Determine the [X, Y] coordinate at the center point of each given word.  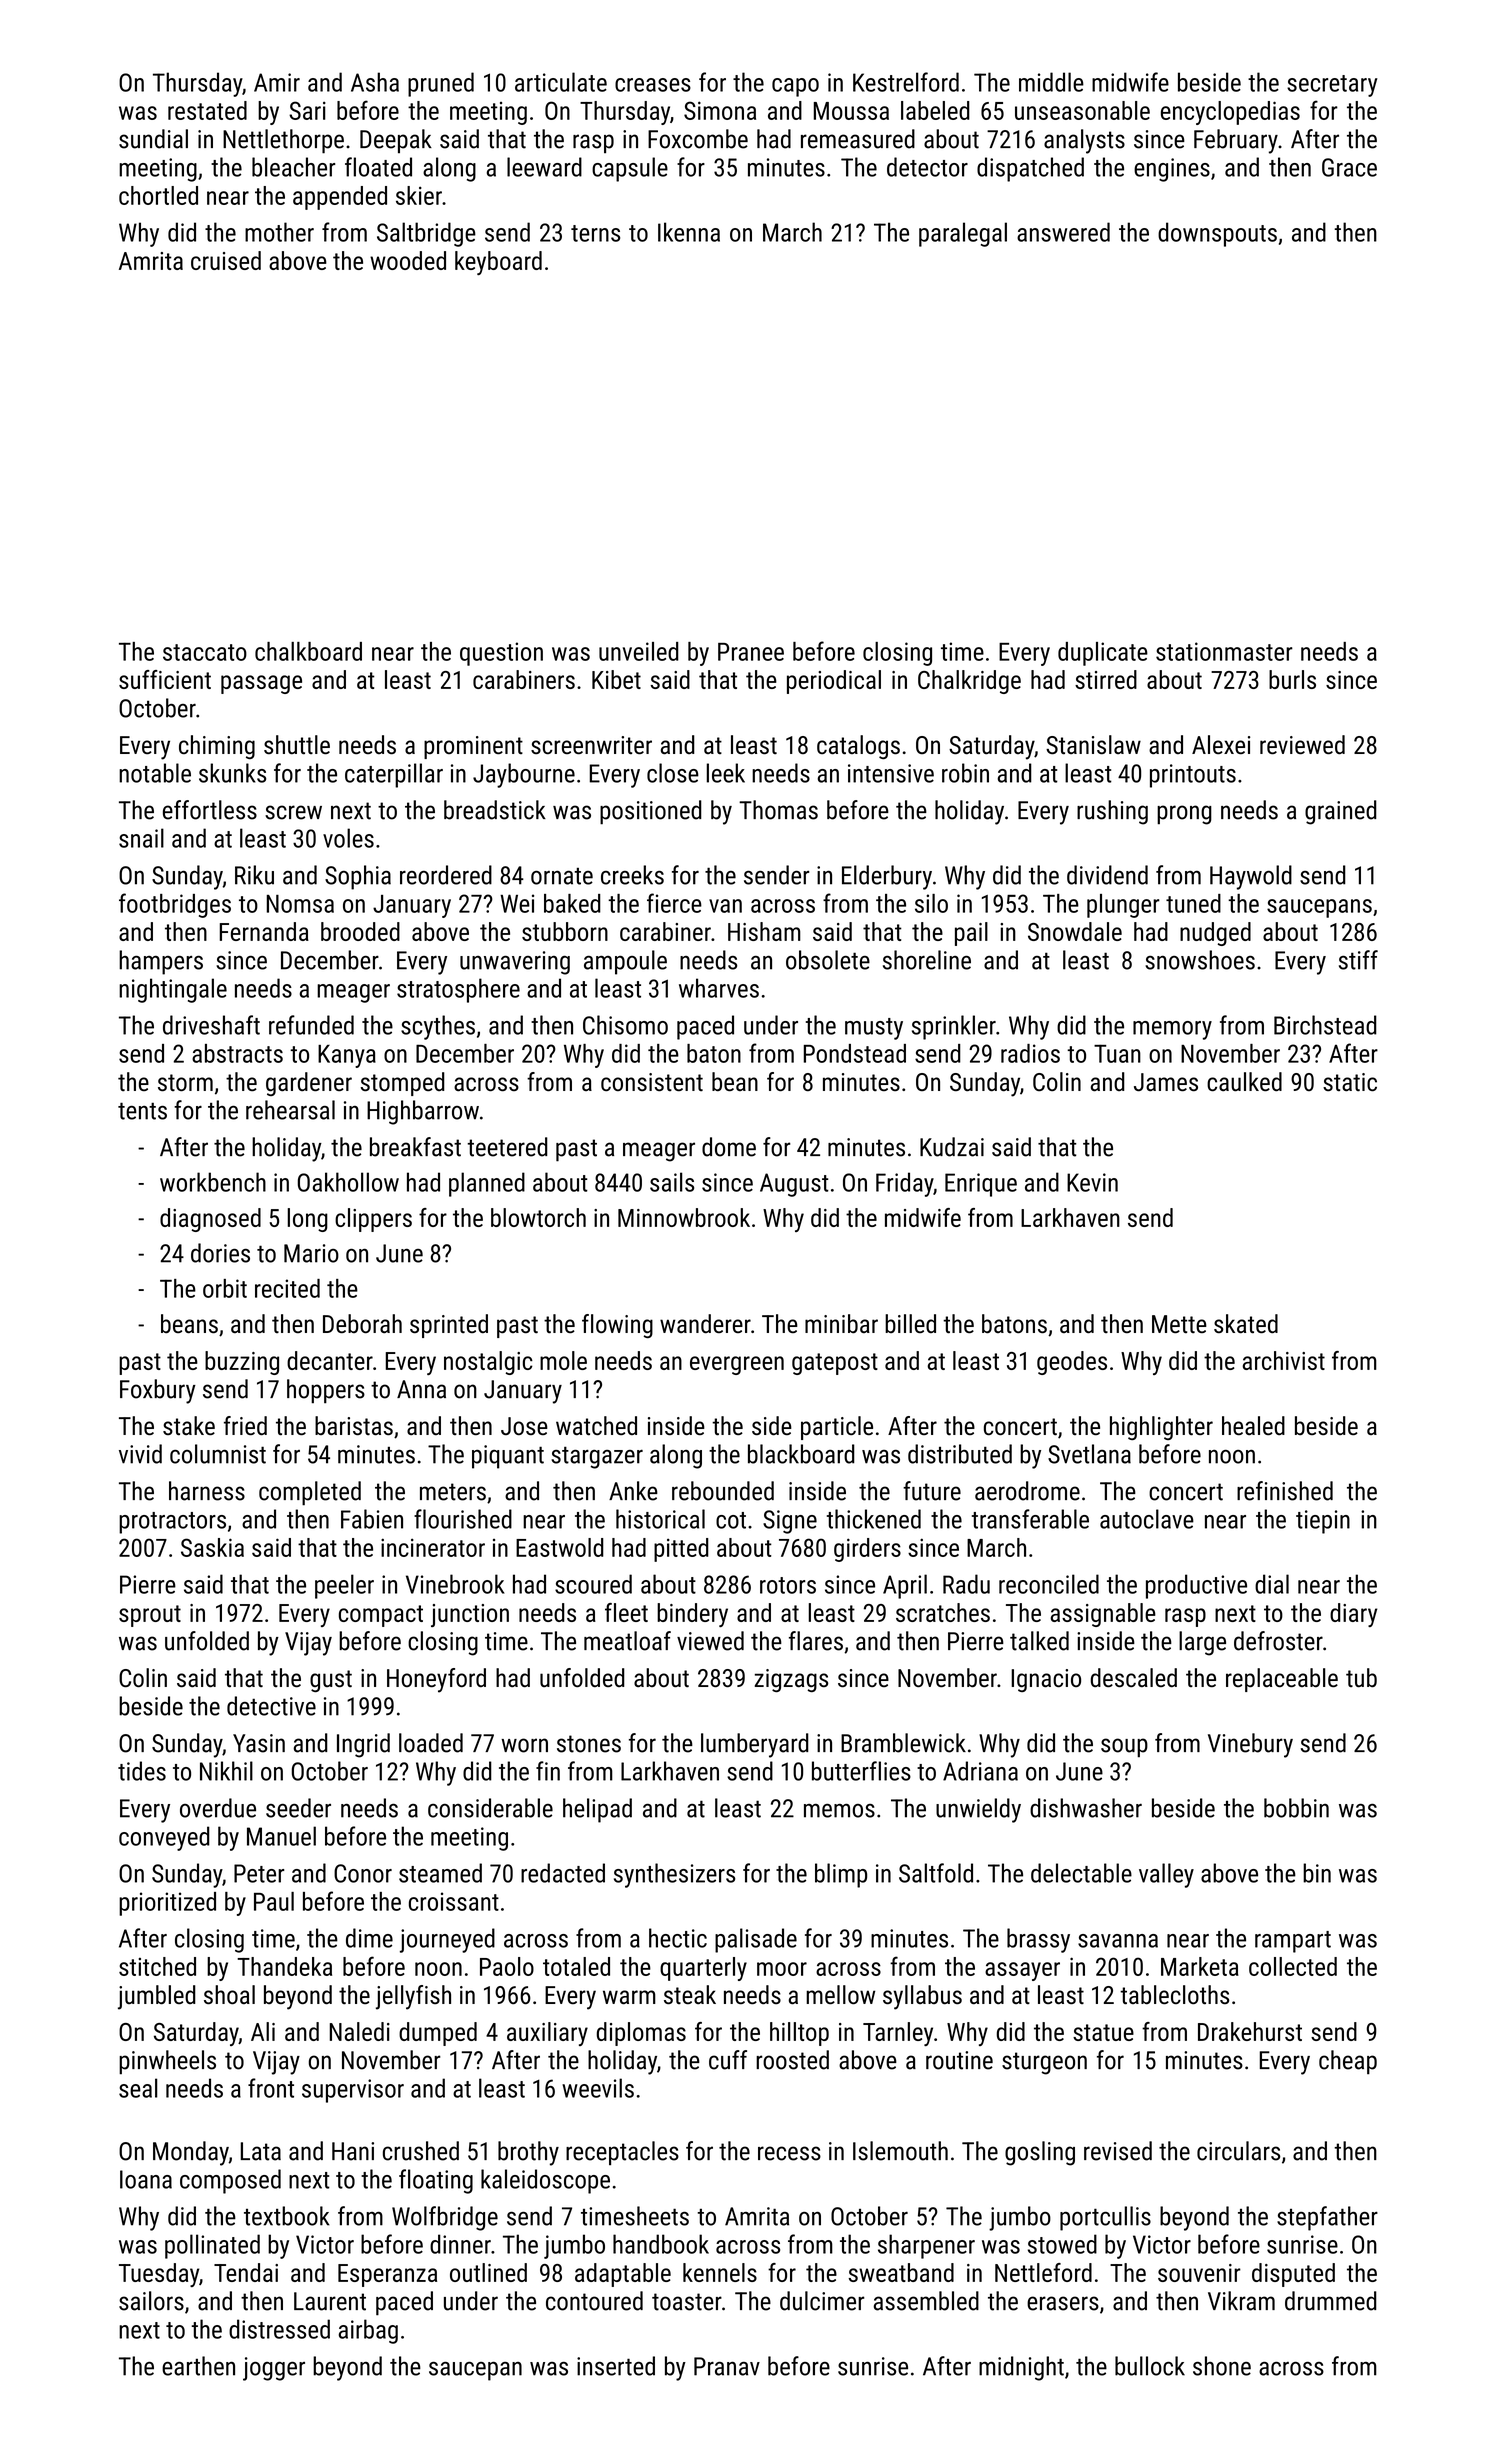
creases [653, 85]
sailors [151, 2301]
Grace [1349, 167]
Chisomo [625, 1025]
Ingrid [363, 1745]
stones [589, 1744]
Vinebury [1250, 1745]
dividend [1107, 875]
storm [185, 1083]
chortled [158, 195]
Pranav [727, 2366]
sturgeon [1044, 2063]
